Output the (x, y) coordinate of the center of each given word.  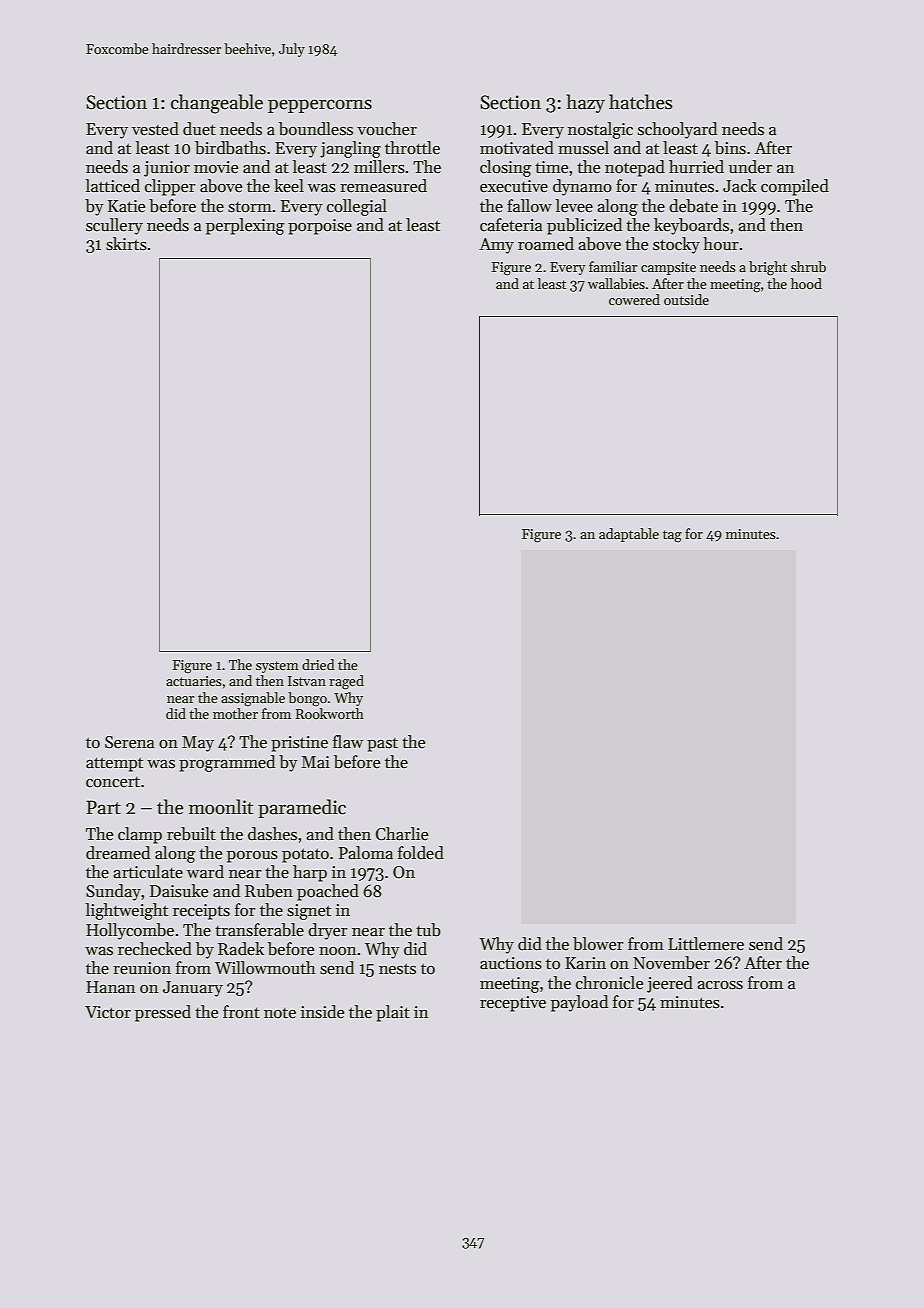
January (193, 989)
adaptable (629, 535)
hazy (586, 103)
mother (235, 713)
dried (318, 664)
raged (346, 682)
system (277, 667)
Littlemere (706, 944)
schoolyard (677, 130)
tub (428, 930)
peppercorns (320, 106)
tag (672, 536)
